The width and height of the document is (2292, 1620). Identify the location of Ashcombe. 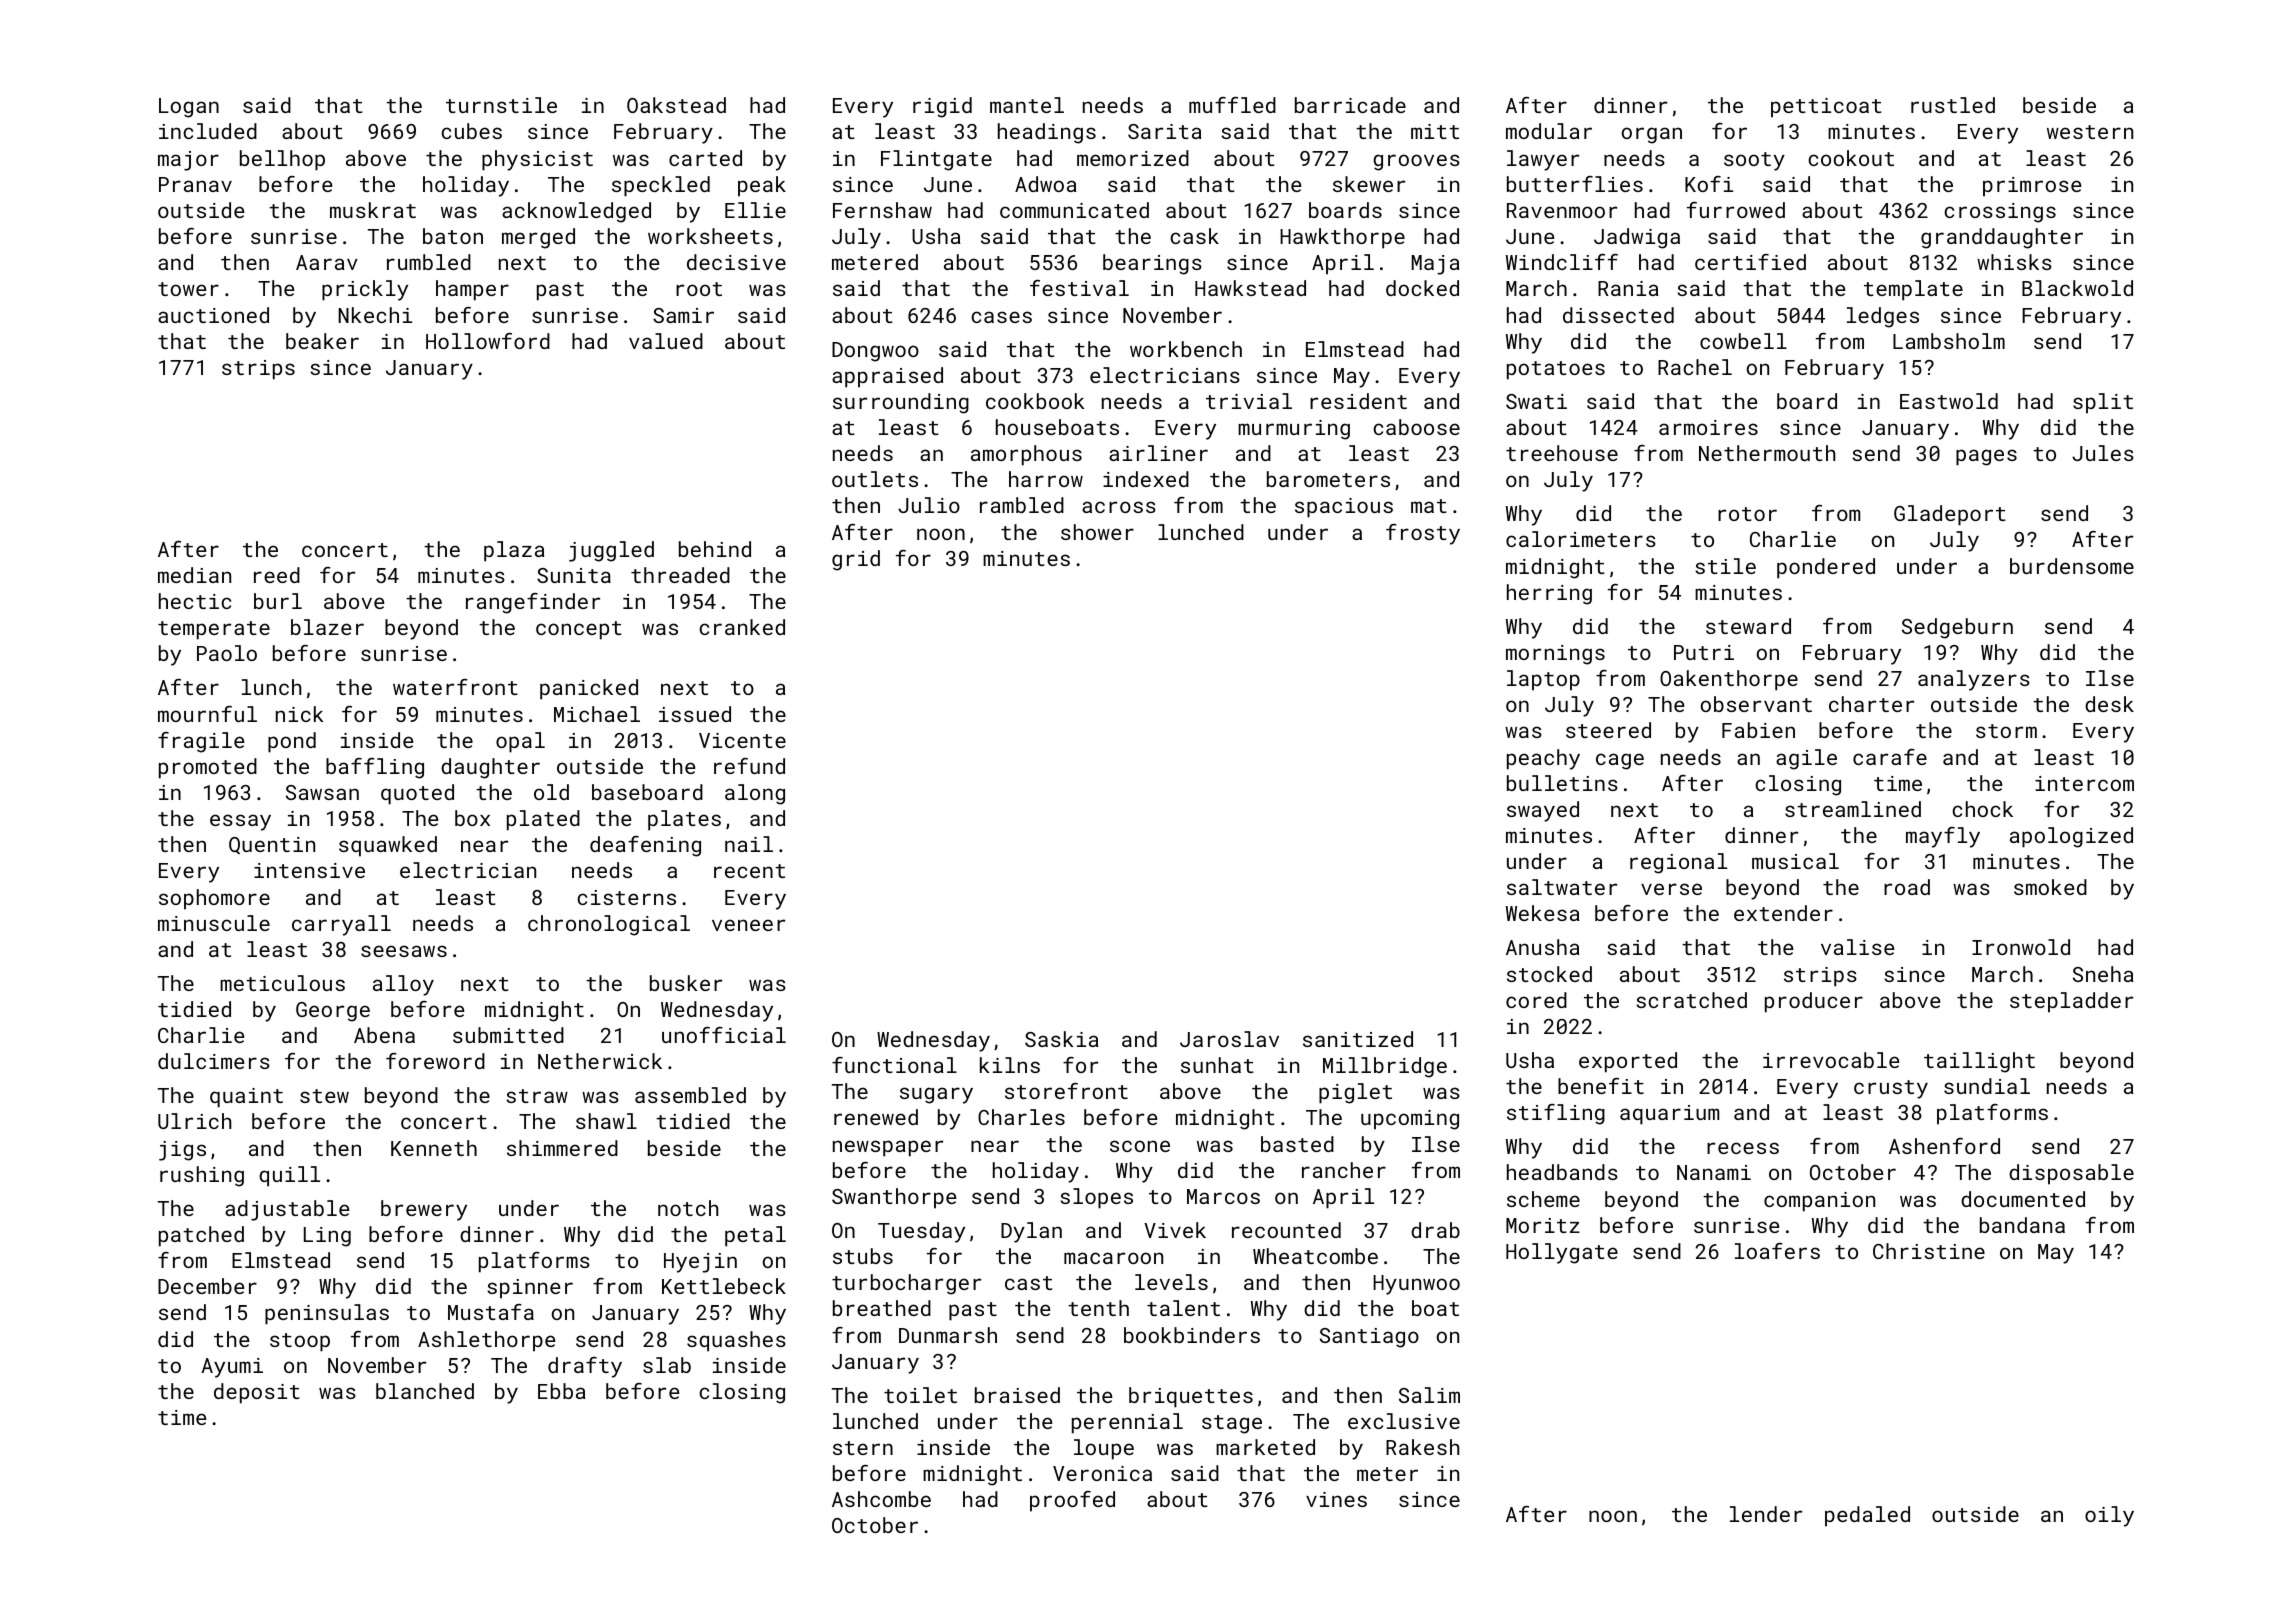
(881, 1499).
